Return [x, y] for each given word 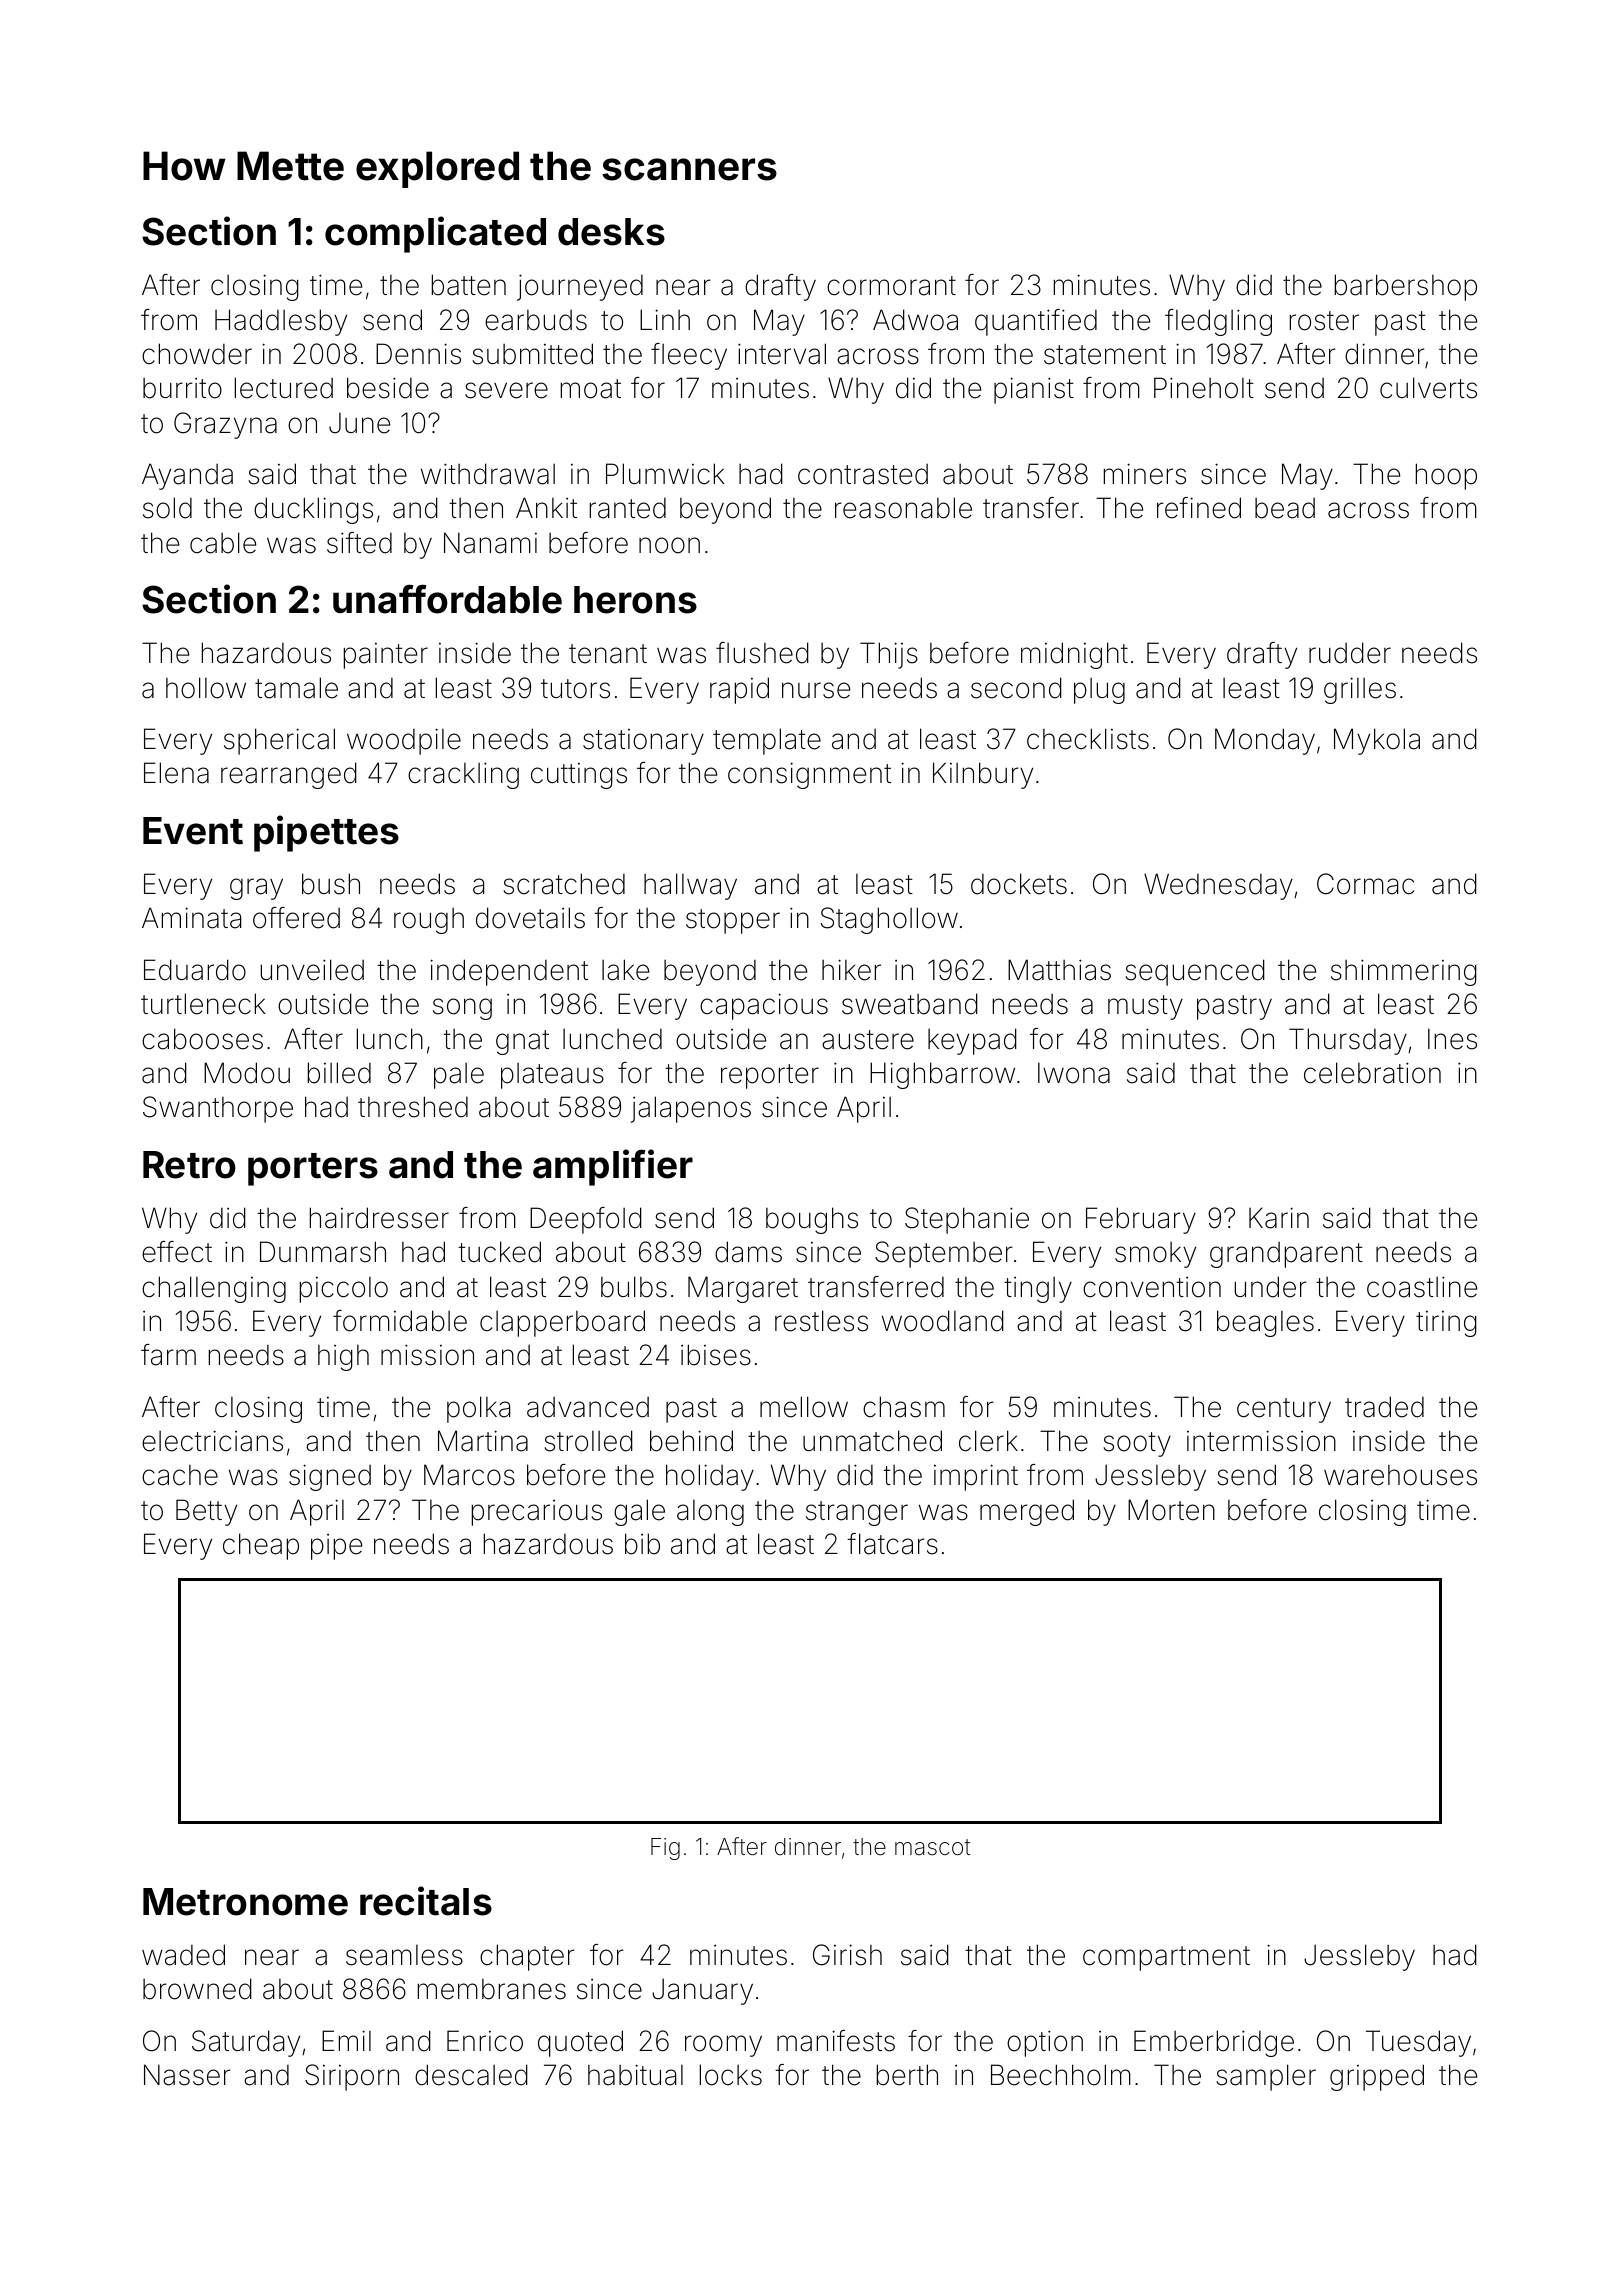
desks [611, 232]
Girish [847, 1955]
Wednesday [1218, 886]
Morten [1171, 1510]
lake [625, 970]
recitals [426, 1901]
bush [331, 884]
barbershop [1406, 287]
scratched [564, 884]
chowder [197, 354]
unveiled [312, 970]
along [710, 1513]
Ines [1452, 1039]
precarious [537, 1513]
